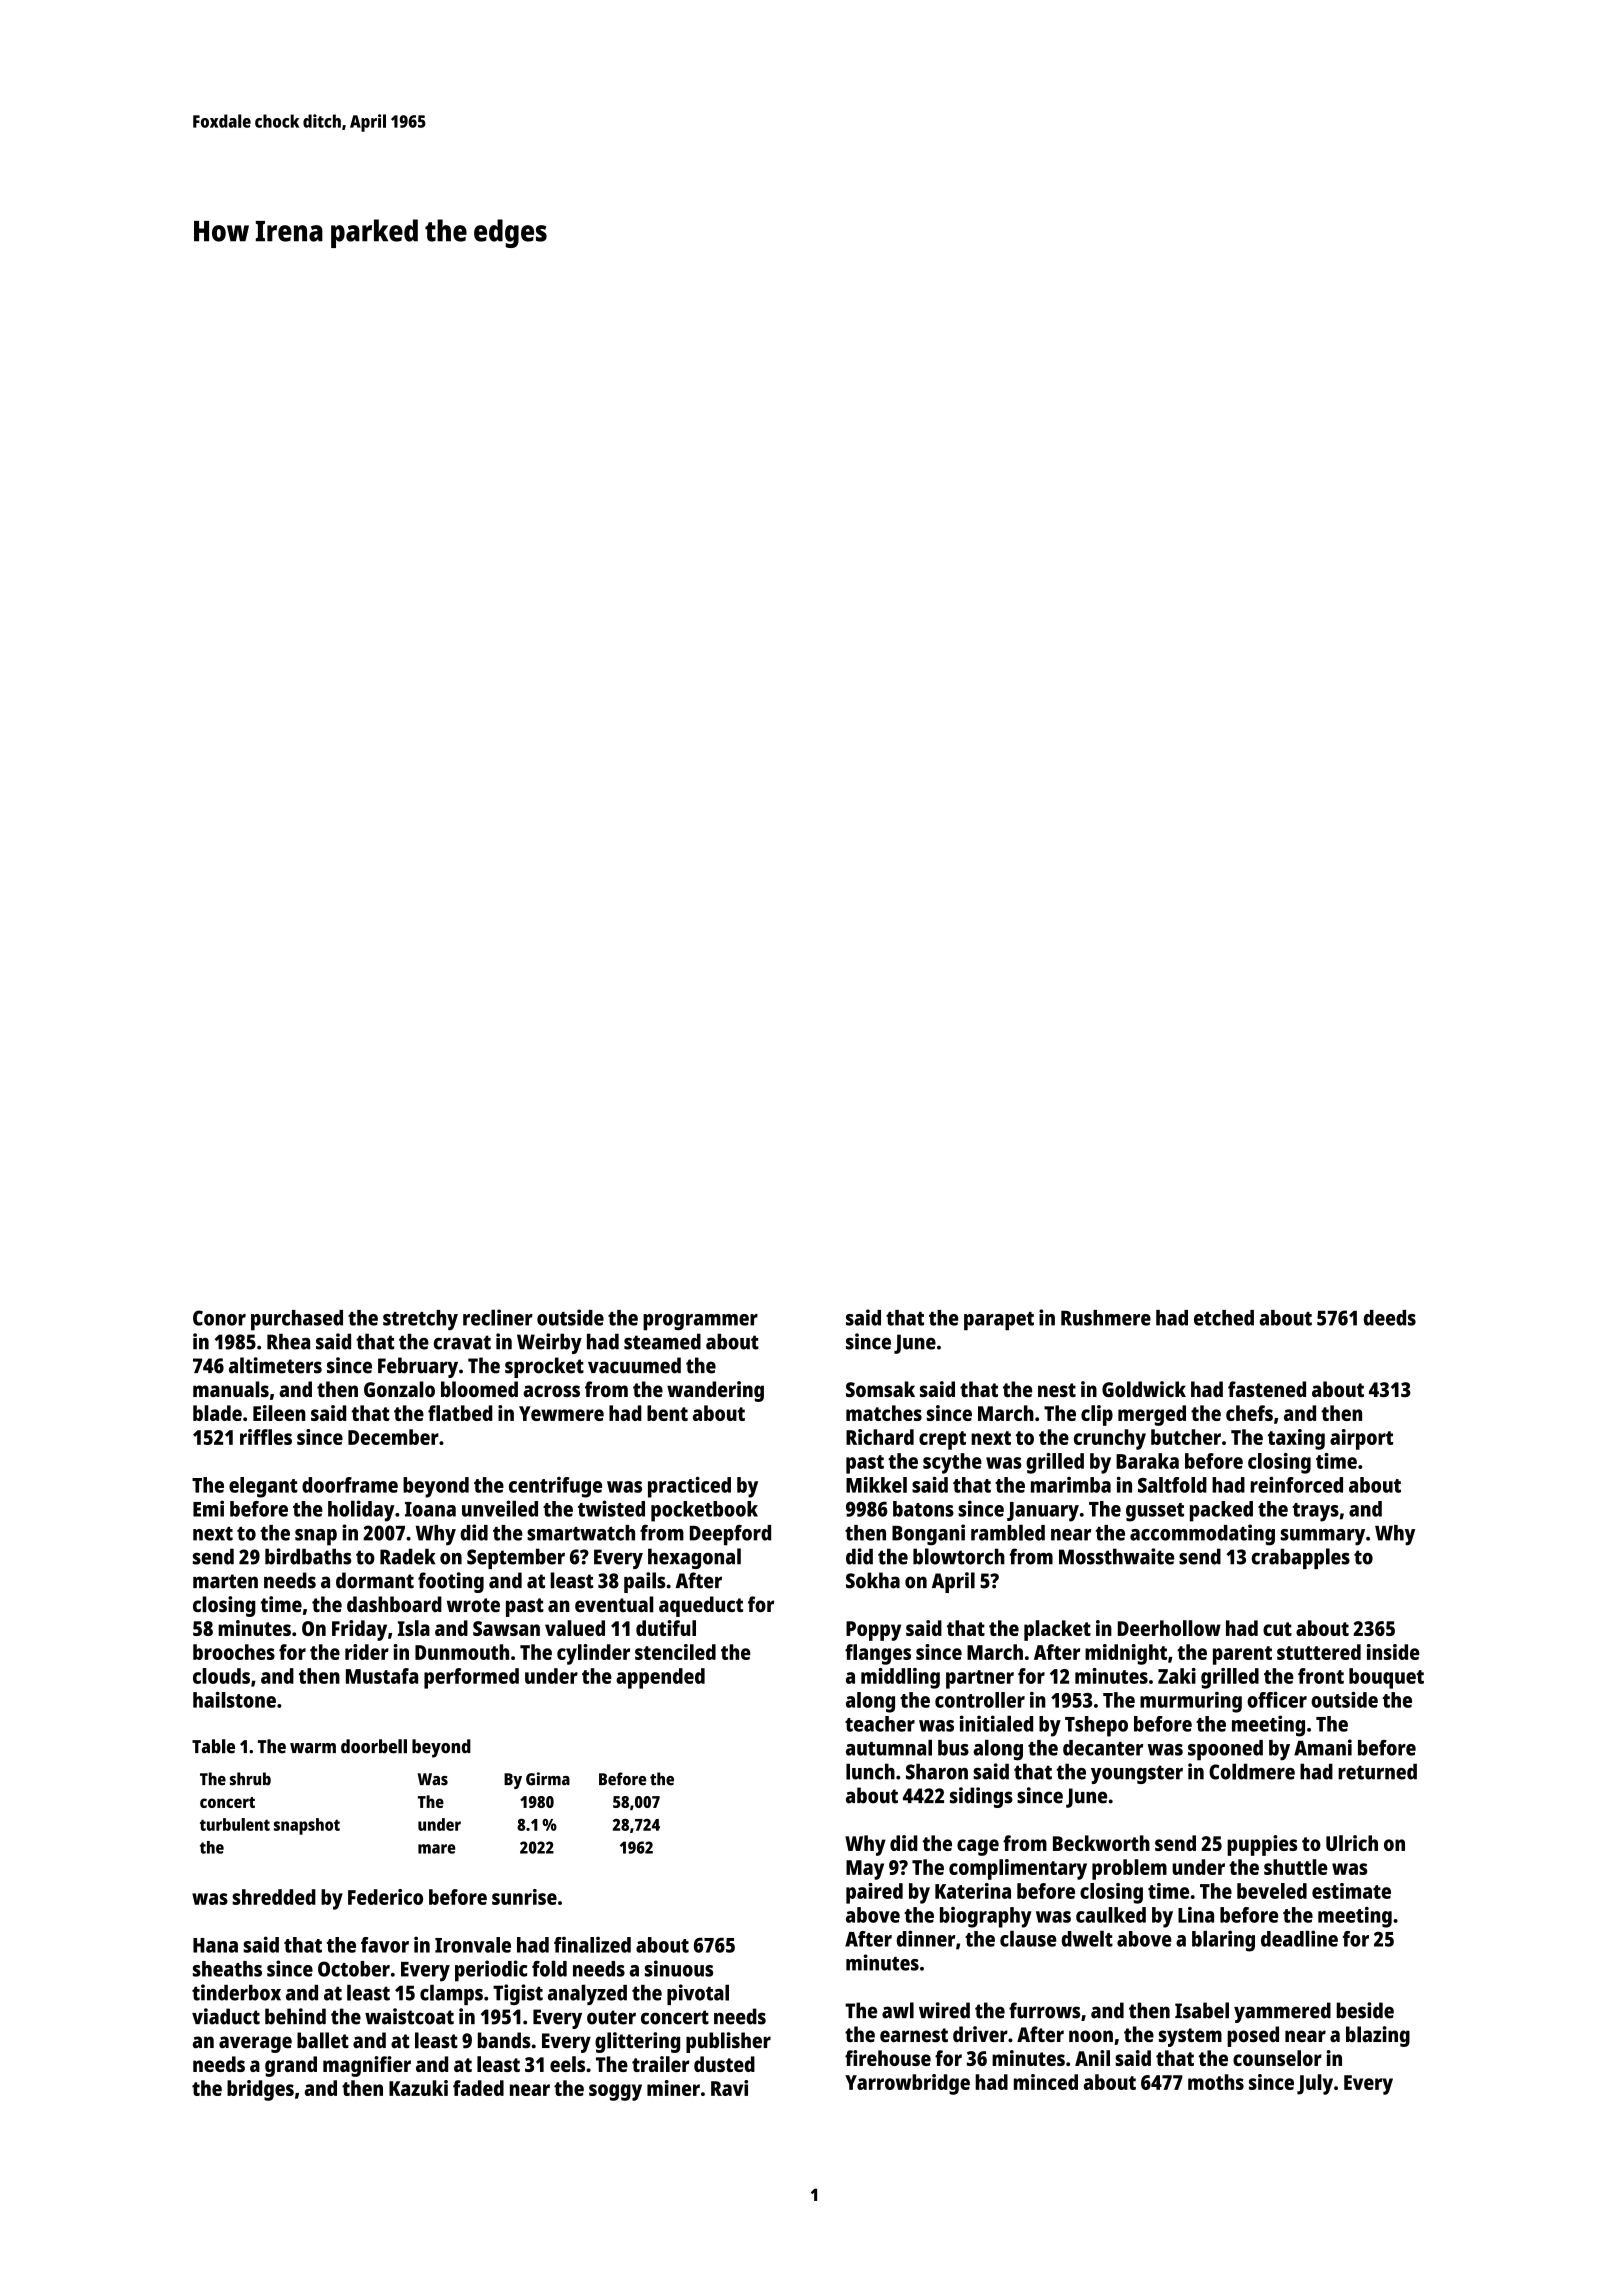 Image resolution: width=1620 pixels, height=2292 pixels. I want to click on July, so click(1315, 2084).
